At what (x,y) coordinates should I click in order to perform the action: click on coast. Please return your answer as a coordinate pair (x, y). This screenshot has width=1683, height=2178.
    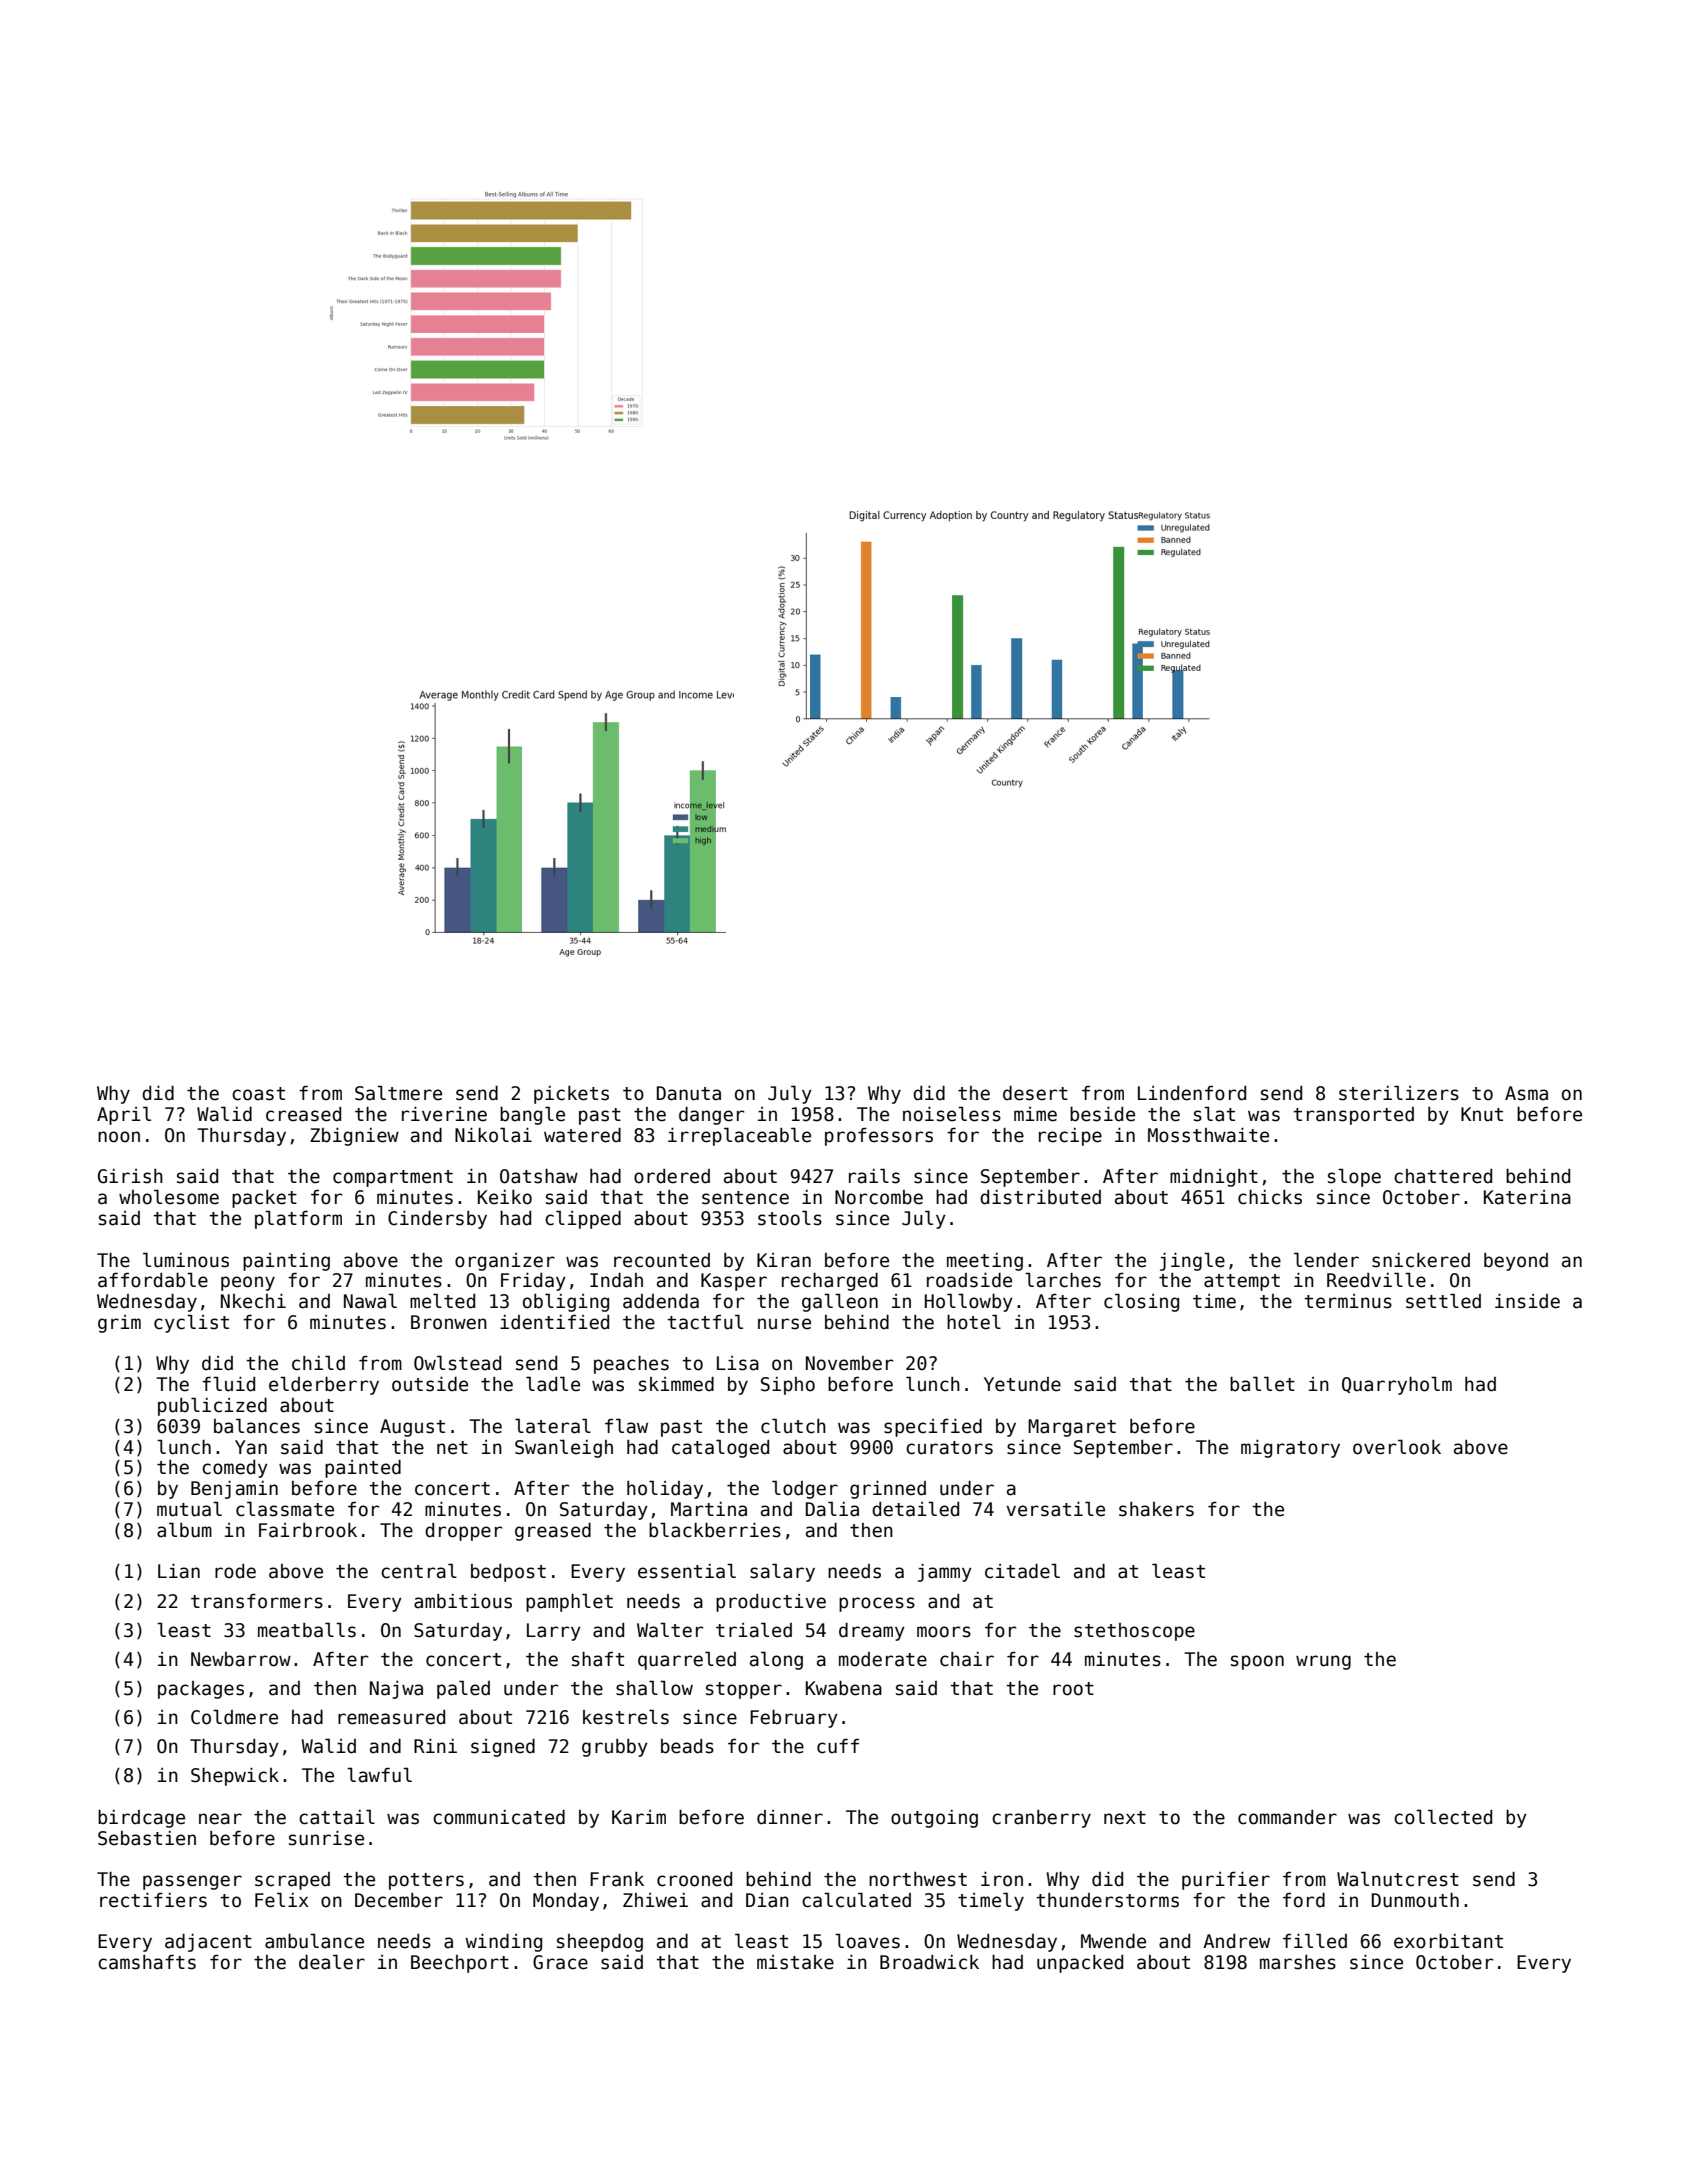
    Looking at the image, I should click on (258, 1094).
